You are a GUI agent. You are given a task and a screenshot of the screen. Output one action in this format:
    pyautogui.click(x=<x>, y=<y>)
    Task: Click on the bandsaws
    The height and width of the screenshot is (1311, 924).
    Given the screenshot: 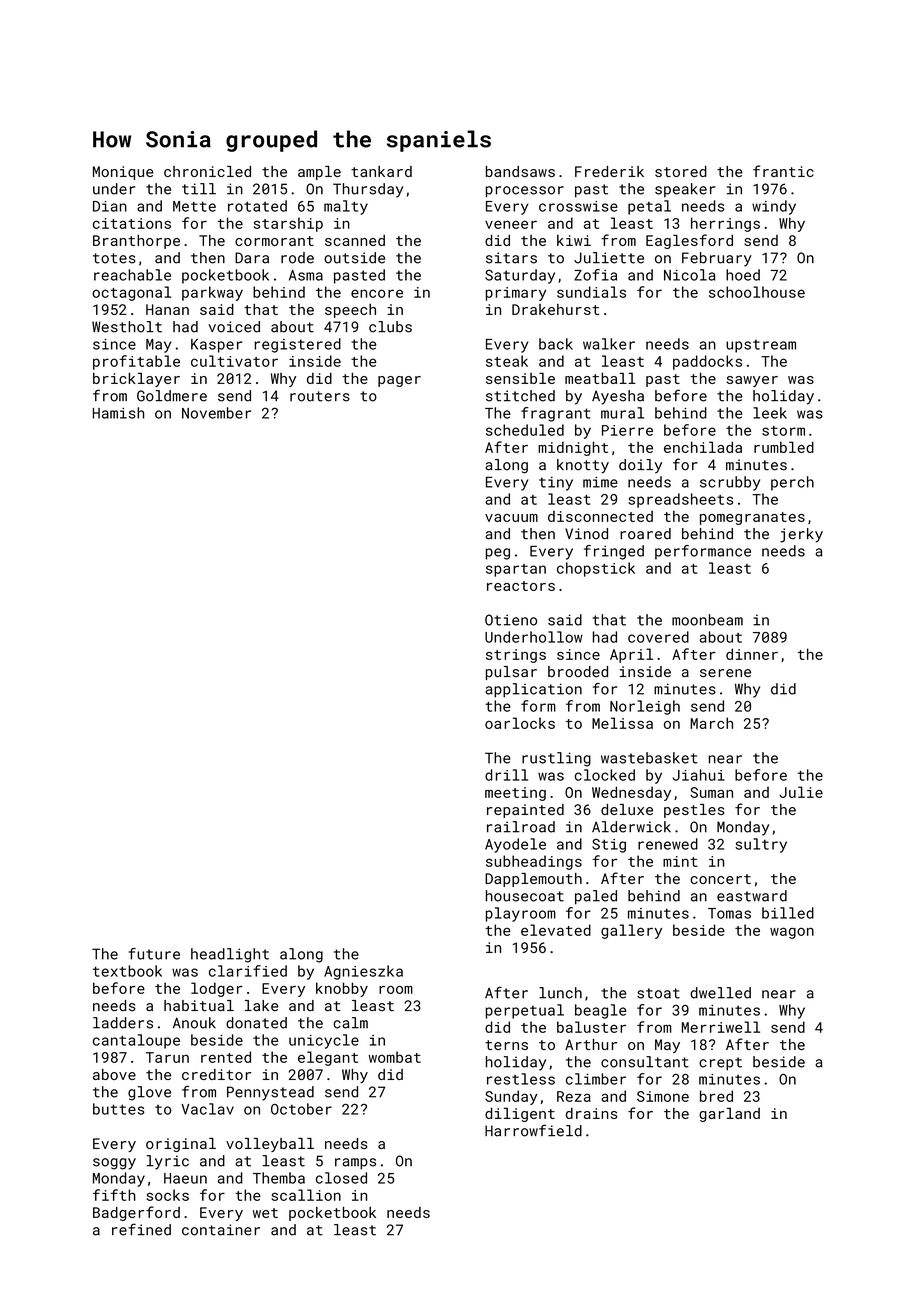 What is the action you would take?
    pyautogui.click(x=520, y=171)
